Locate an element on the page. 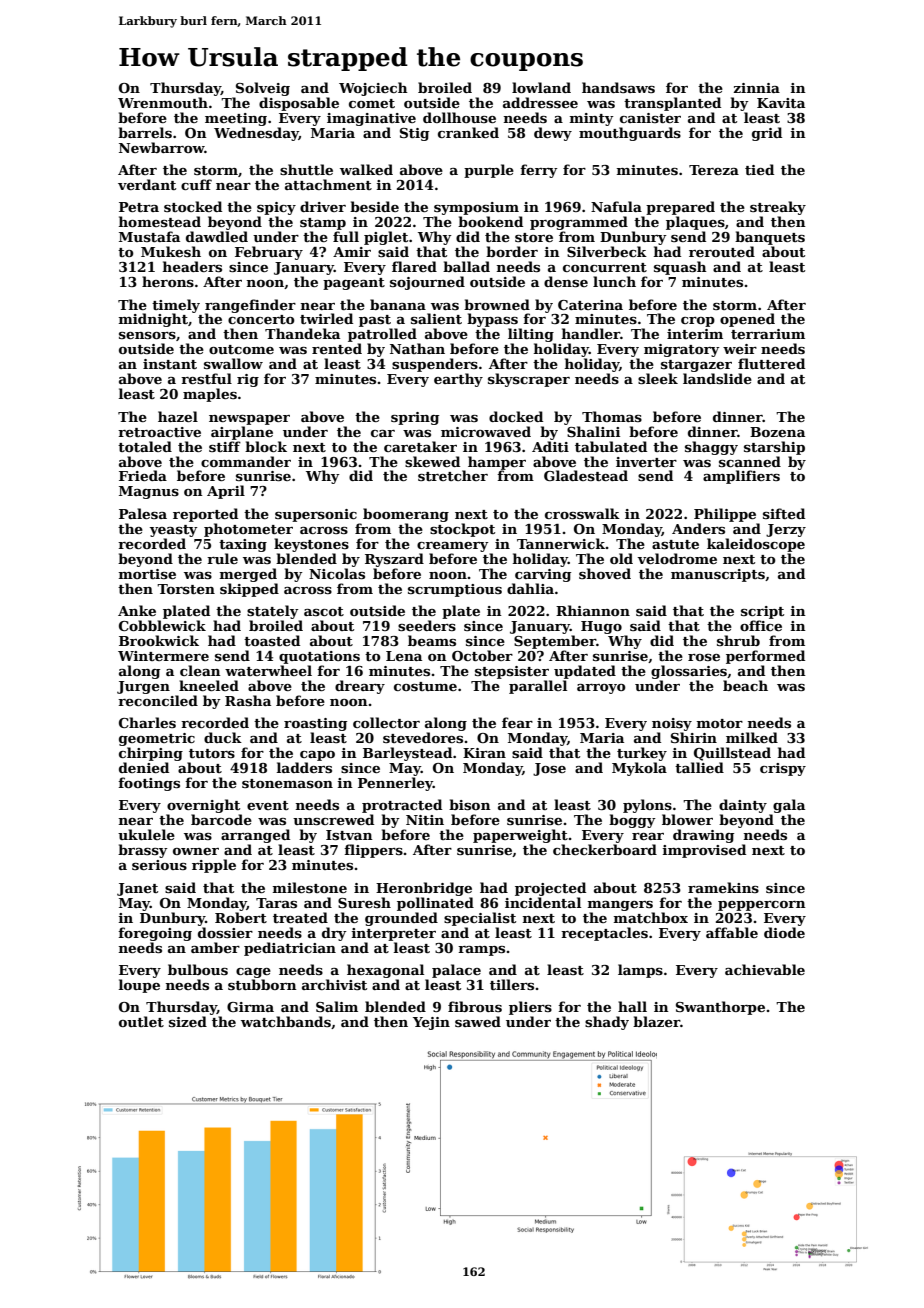 The height and width of the image is (1308, 924). peppercorn is located at coordinates (762, 906).
